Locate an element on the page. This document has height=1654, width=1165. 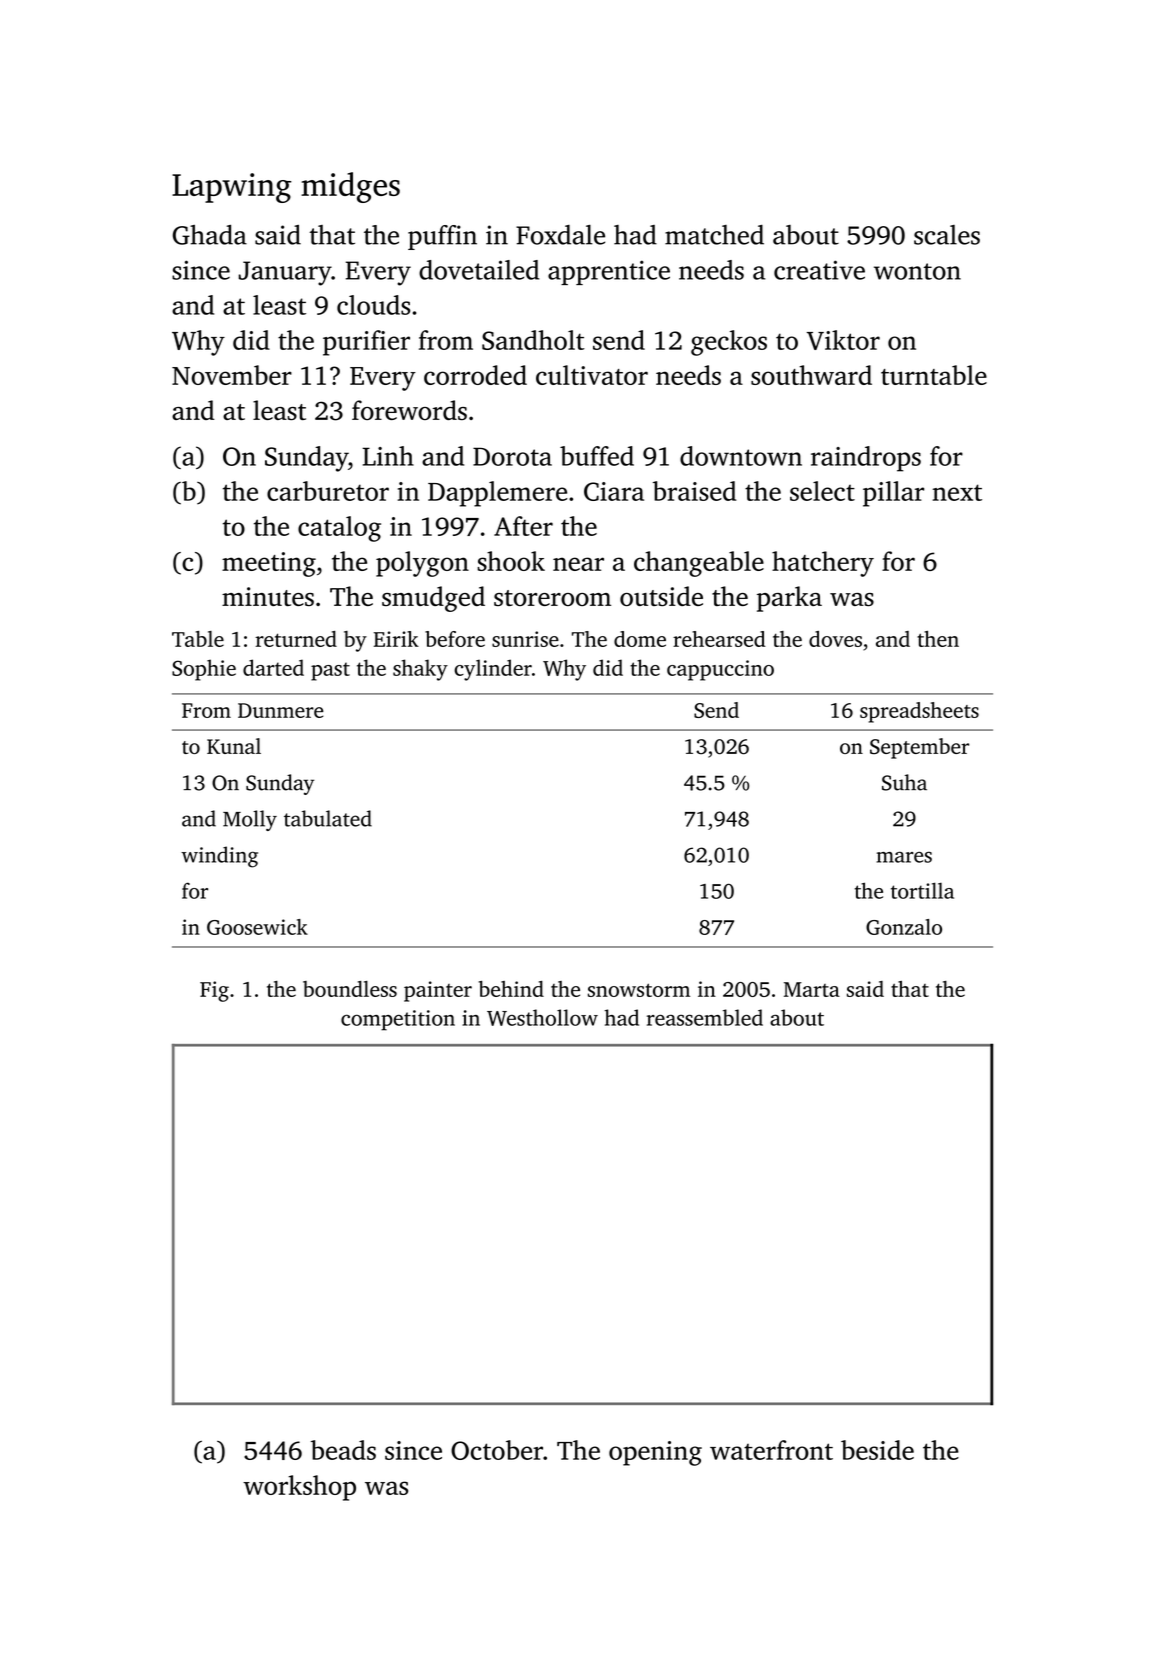
southward is located at coordinates (811, 375).
